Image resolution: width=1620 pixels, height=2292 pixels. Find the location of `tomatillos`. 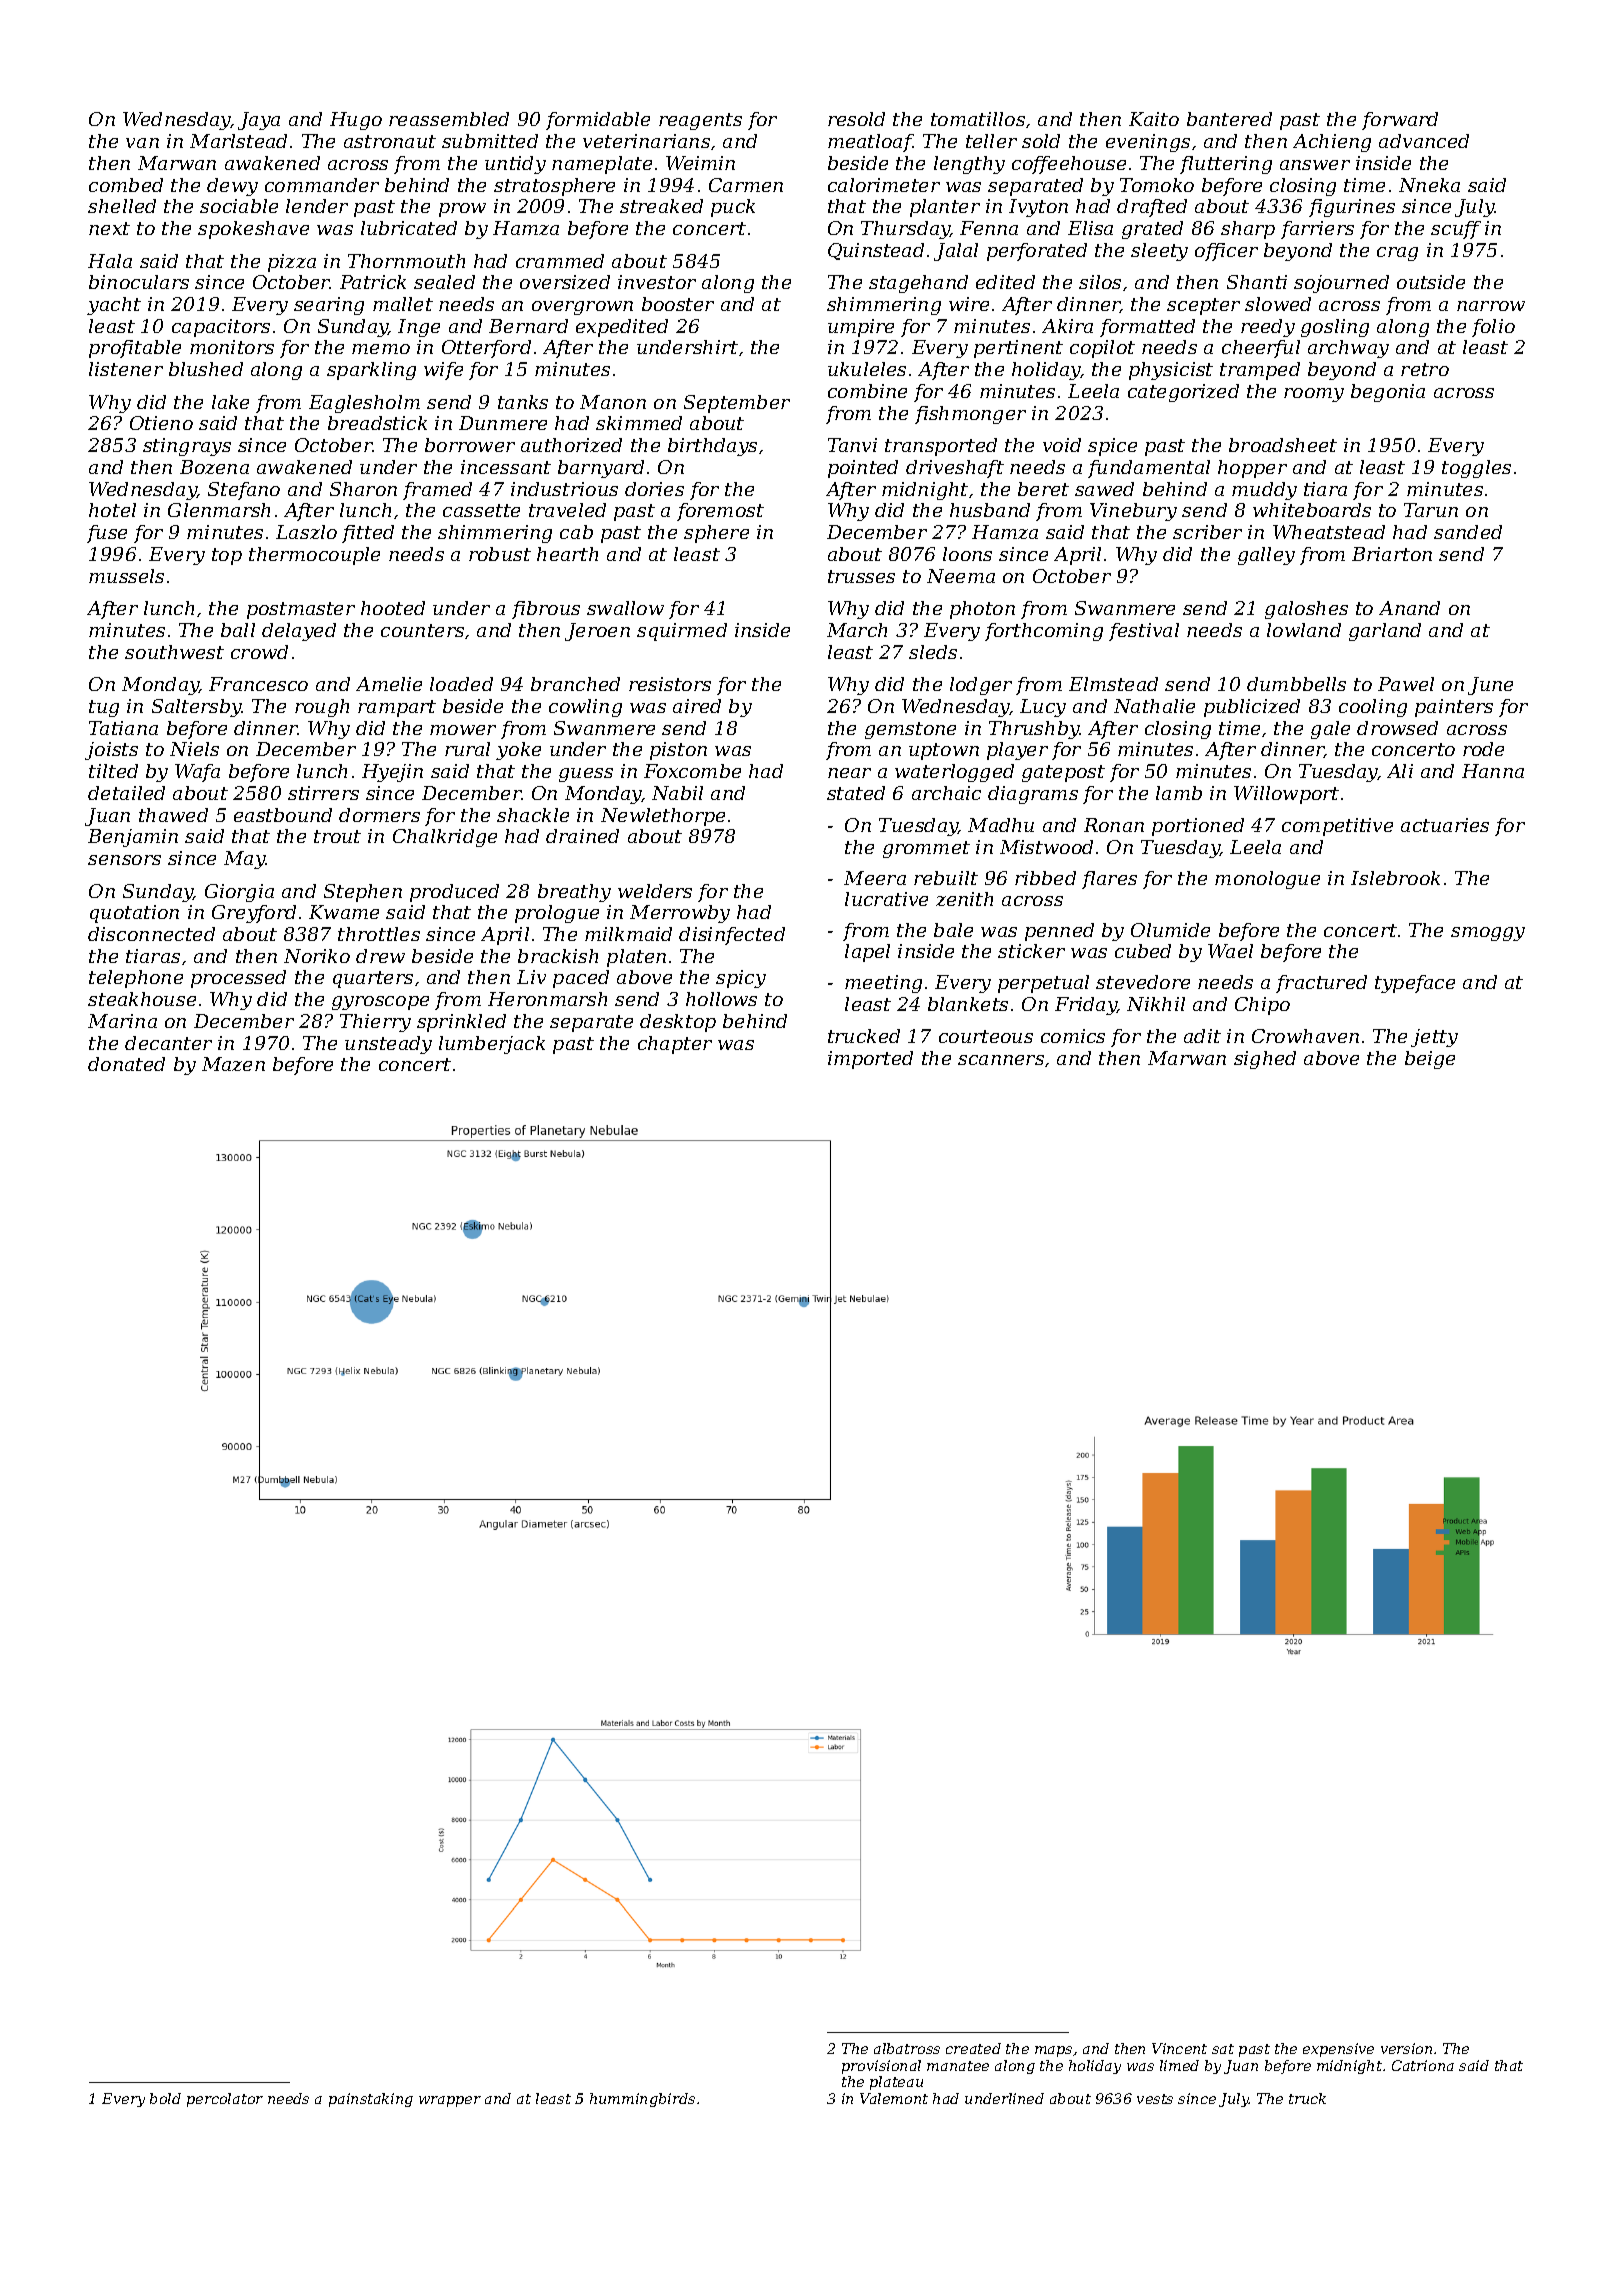

tomatillos is located at coordinates (978, 119).
